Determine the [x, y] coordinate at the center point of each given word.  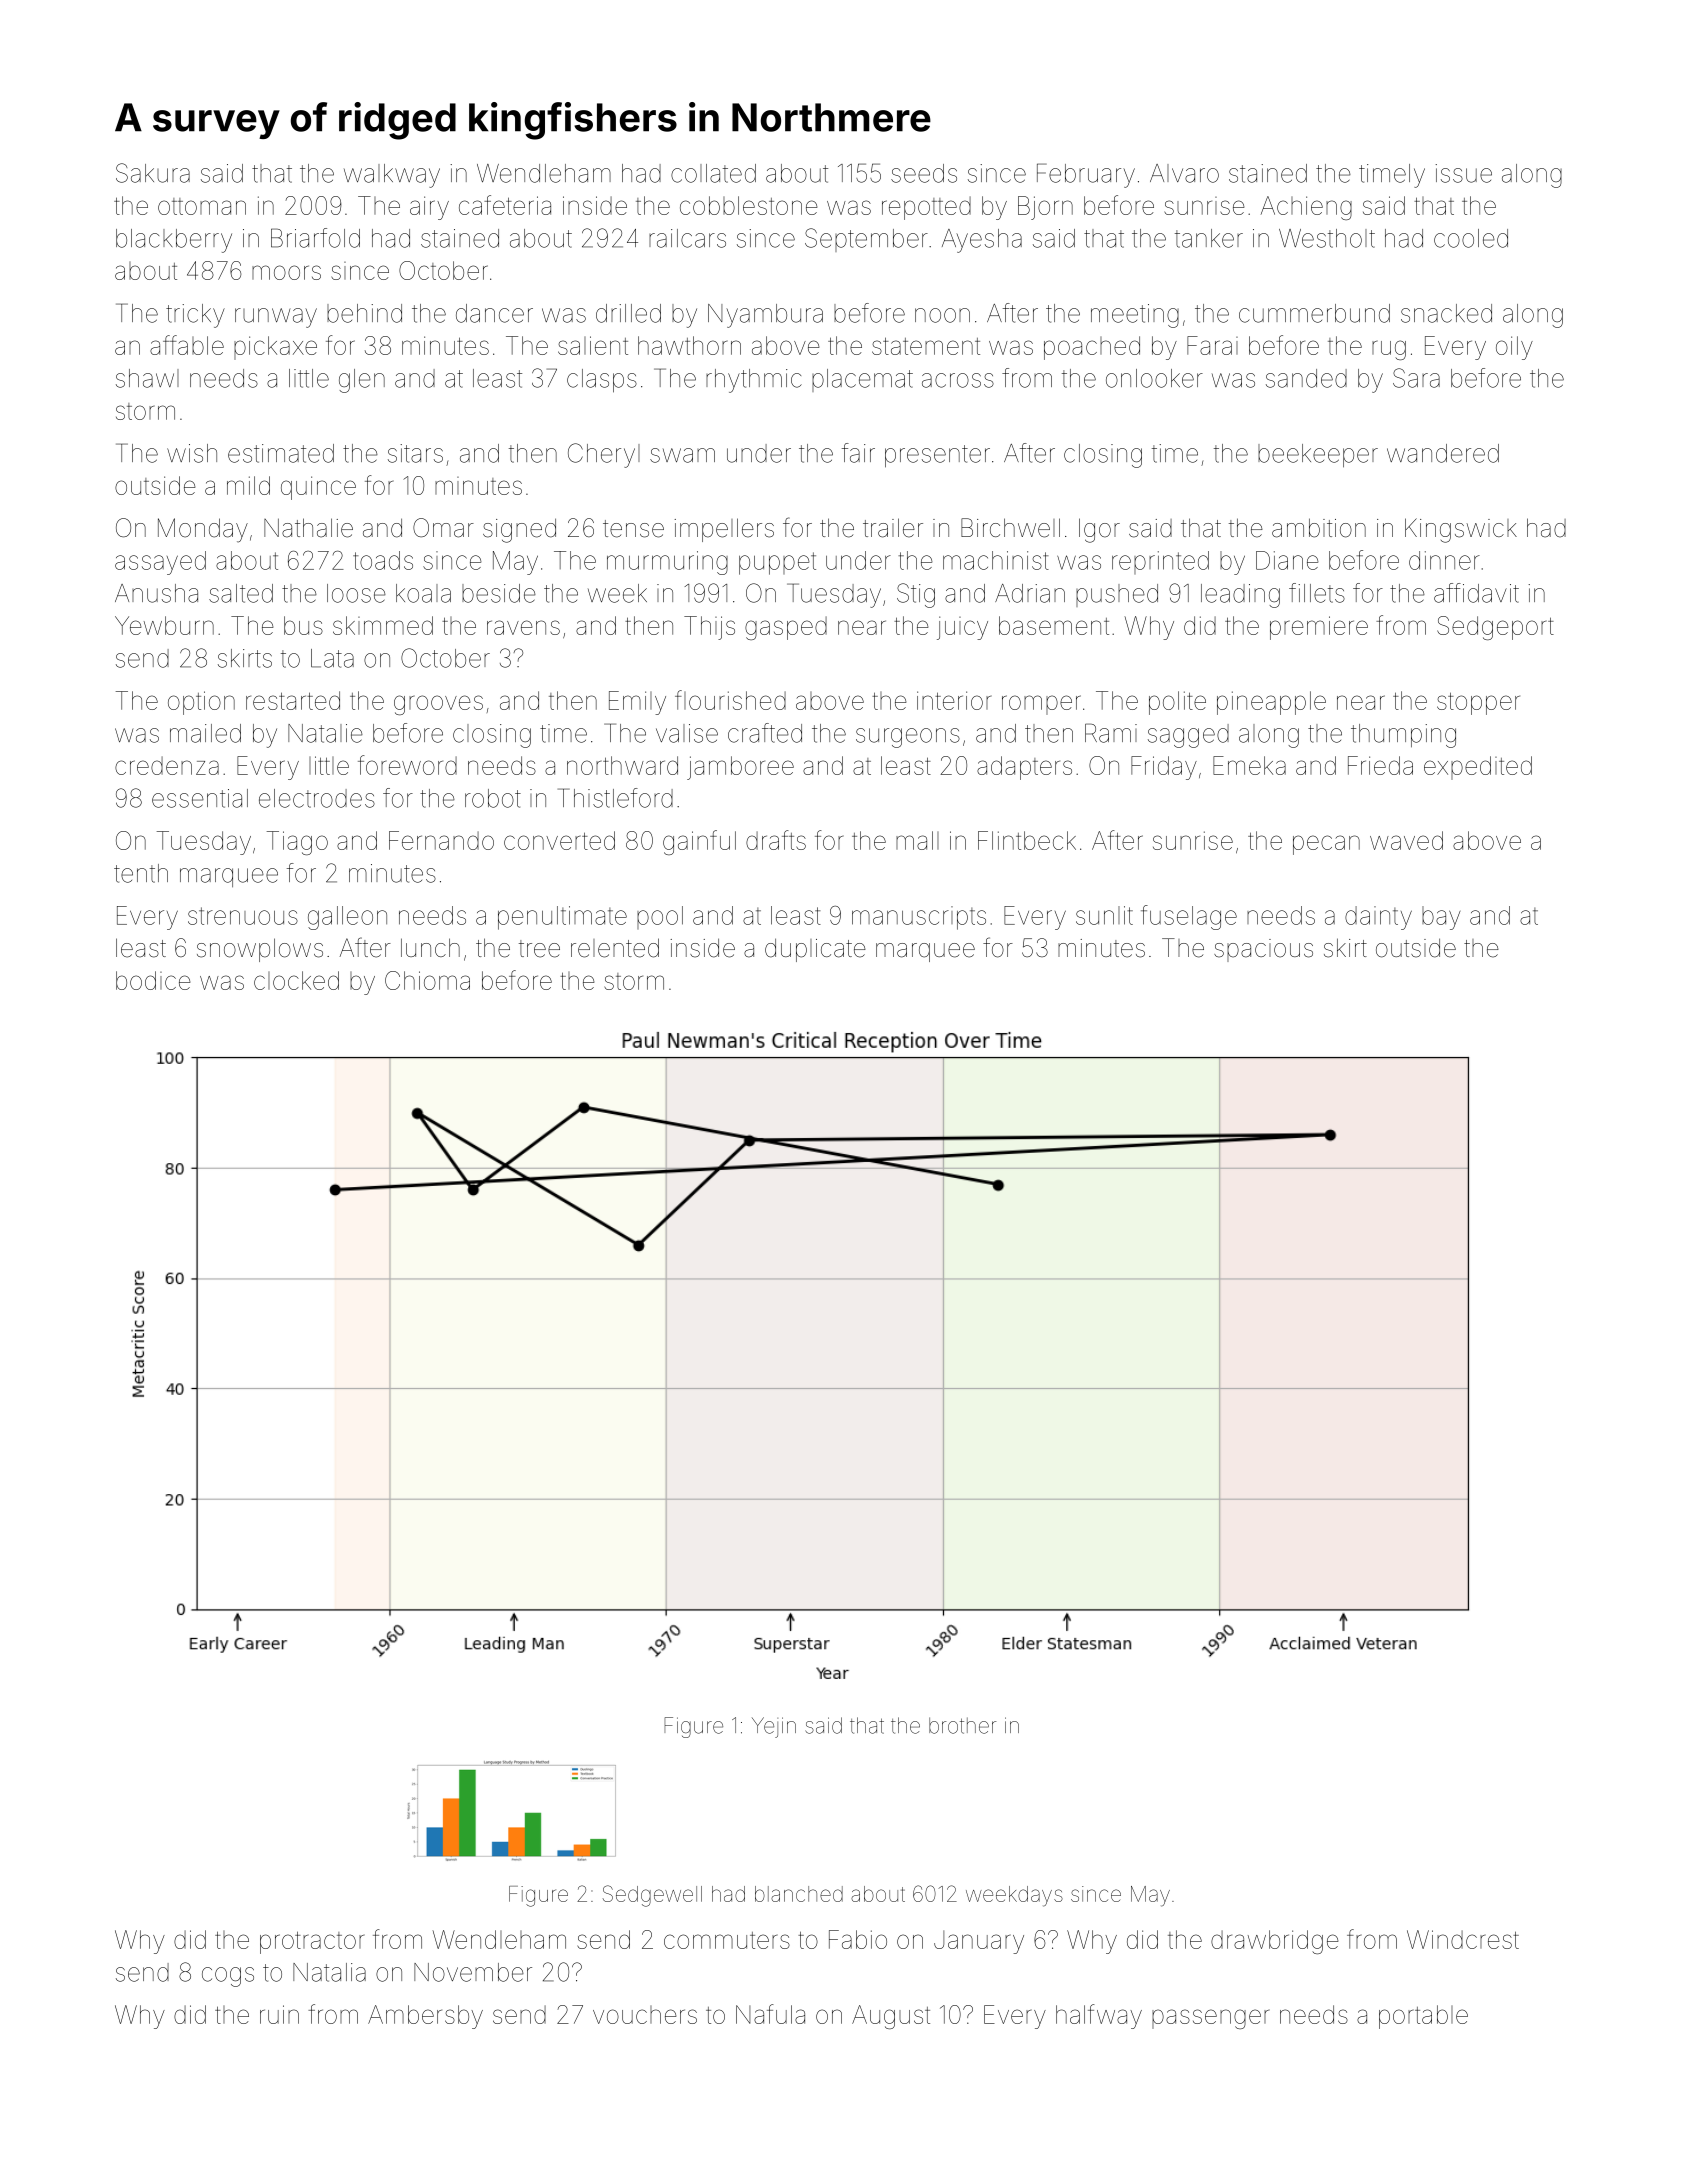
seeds [924, 173]
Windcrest [1463, 1939]
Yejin [774, 1727]
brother [962, 1725]
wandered [1443, 453]
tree [539, 949]
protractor [312, 1942]
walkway [392, 176]
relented [615, 948]
